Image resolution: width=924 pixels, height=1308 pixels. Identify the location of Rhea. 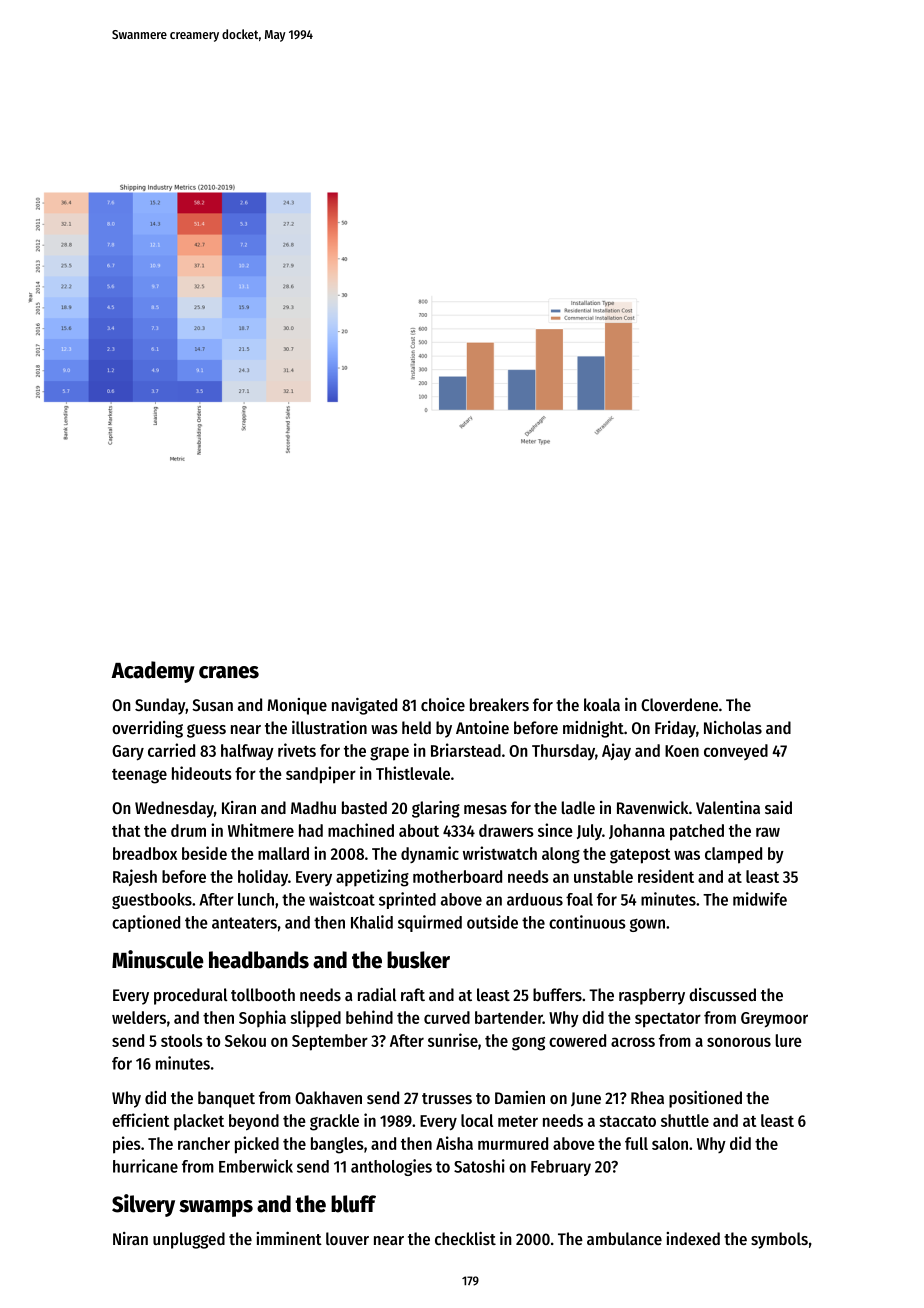
(647, 1097).
